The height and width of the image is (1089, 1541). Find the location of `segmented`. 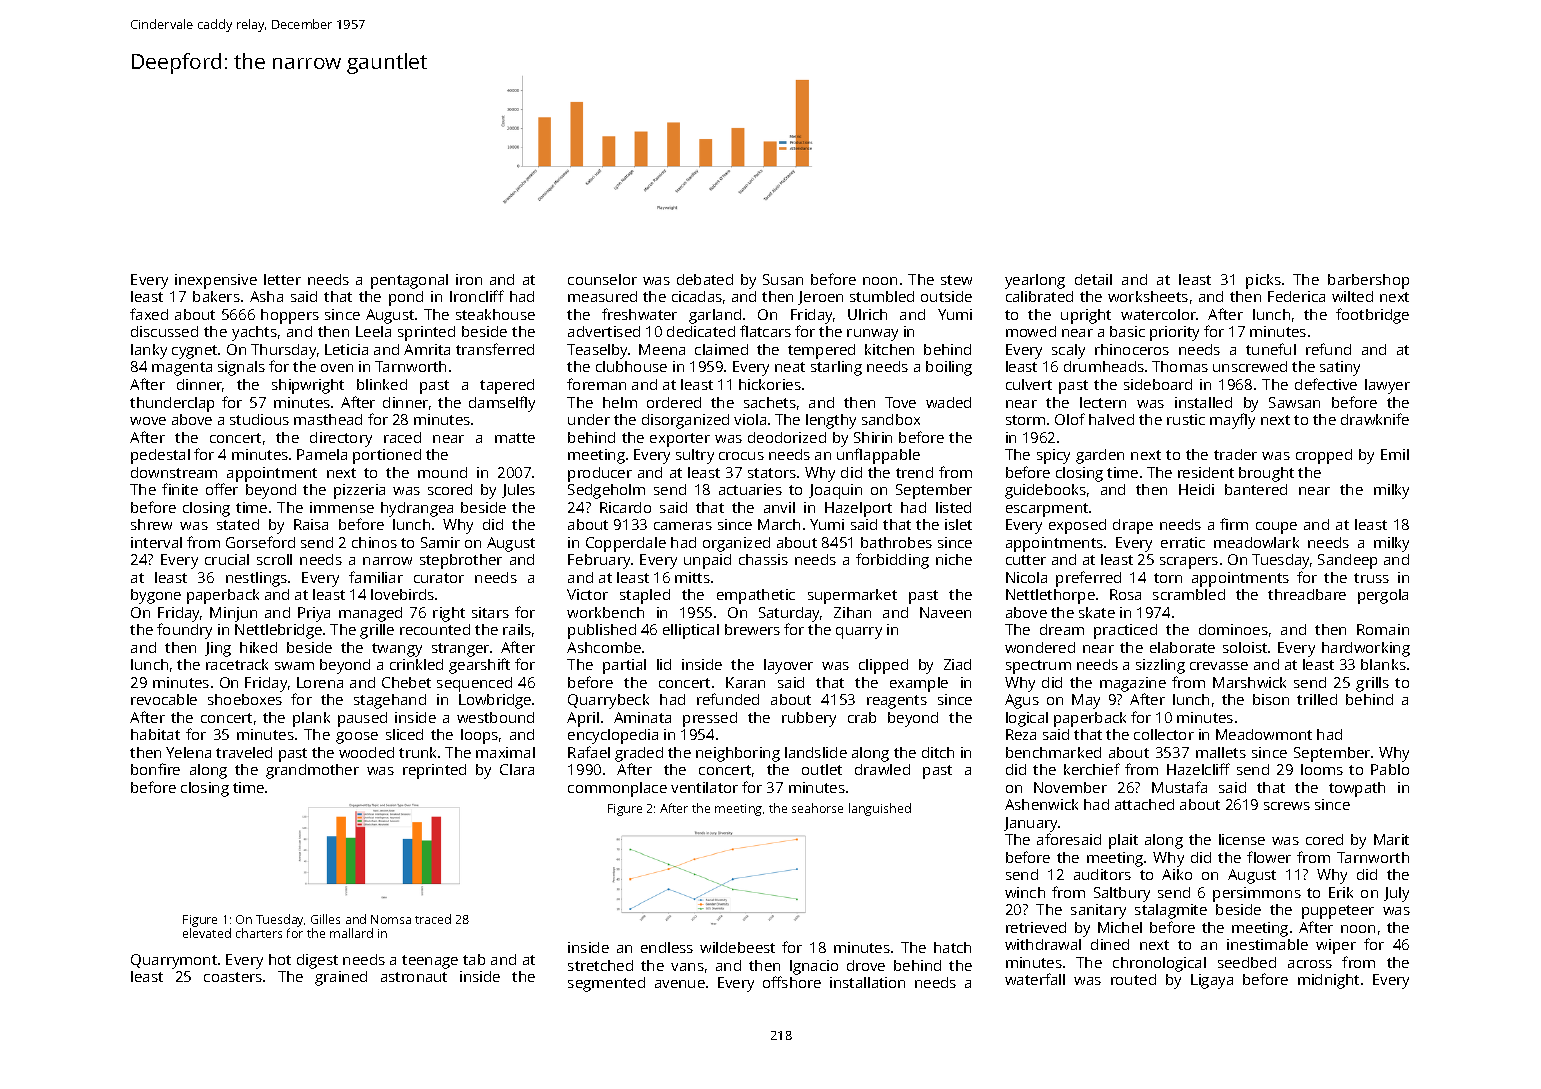

segmented is located at coordinates (606, 984).
